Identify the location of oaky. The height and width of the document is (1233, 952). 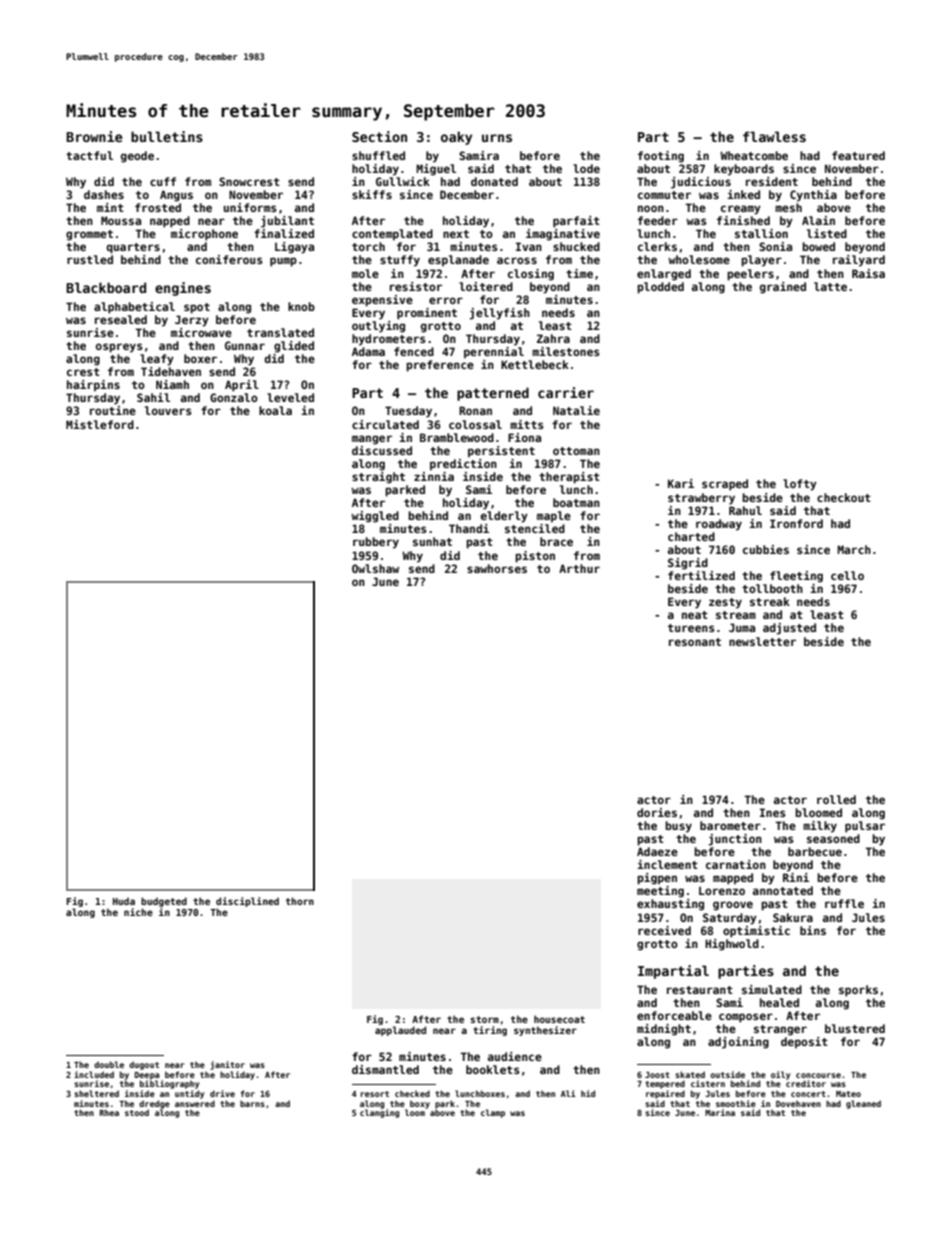
(456, 138).
